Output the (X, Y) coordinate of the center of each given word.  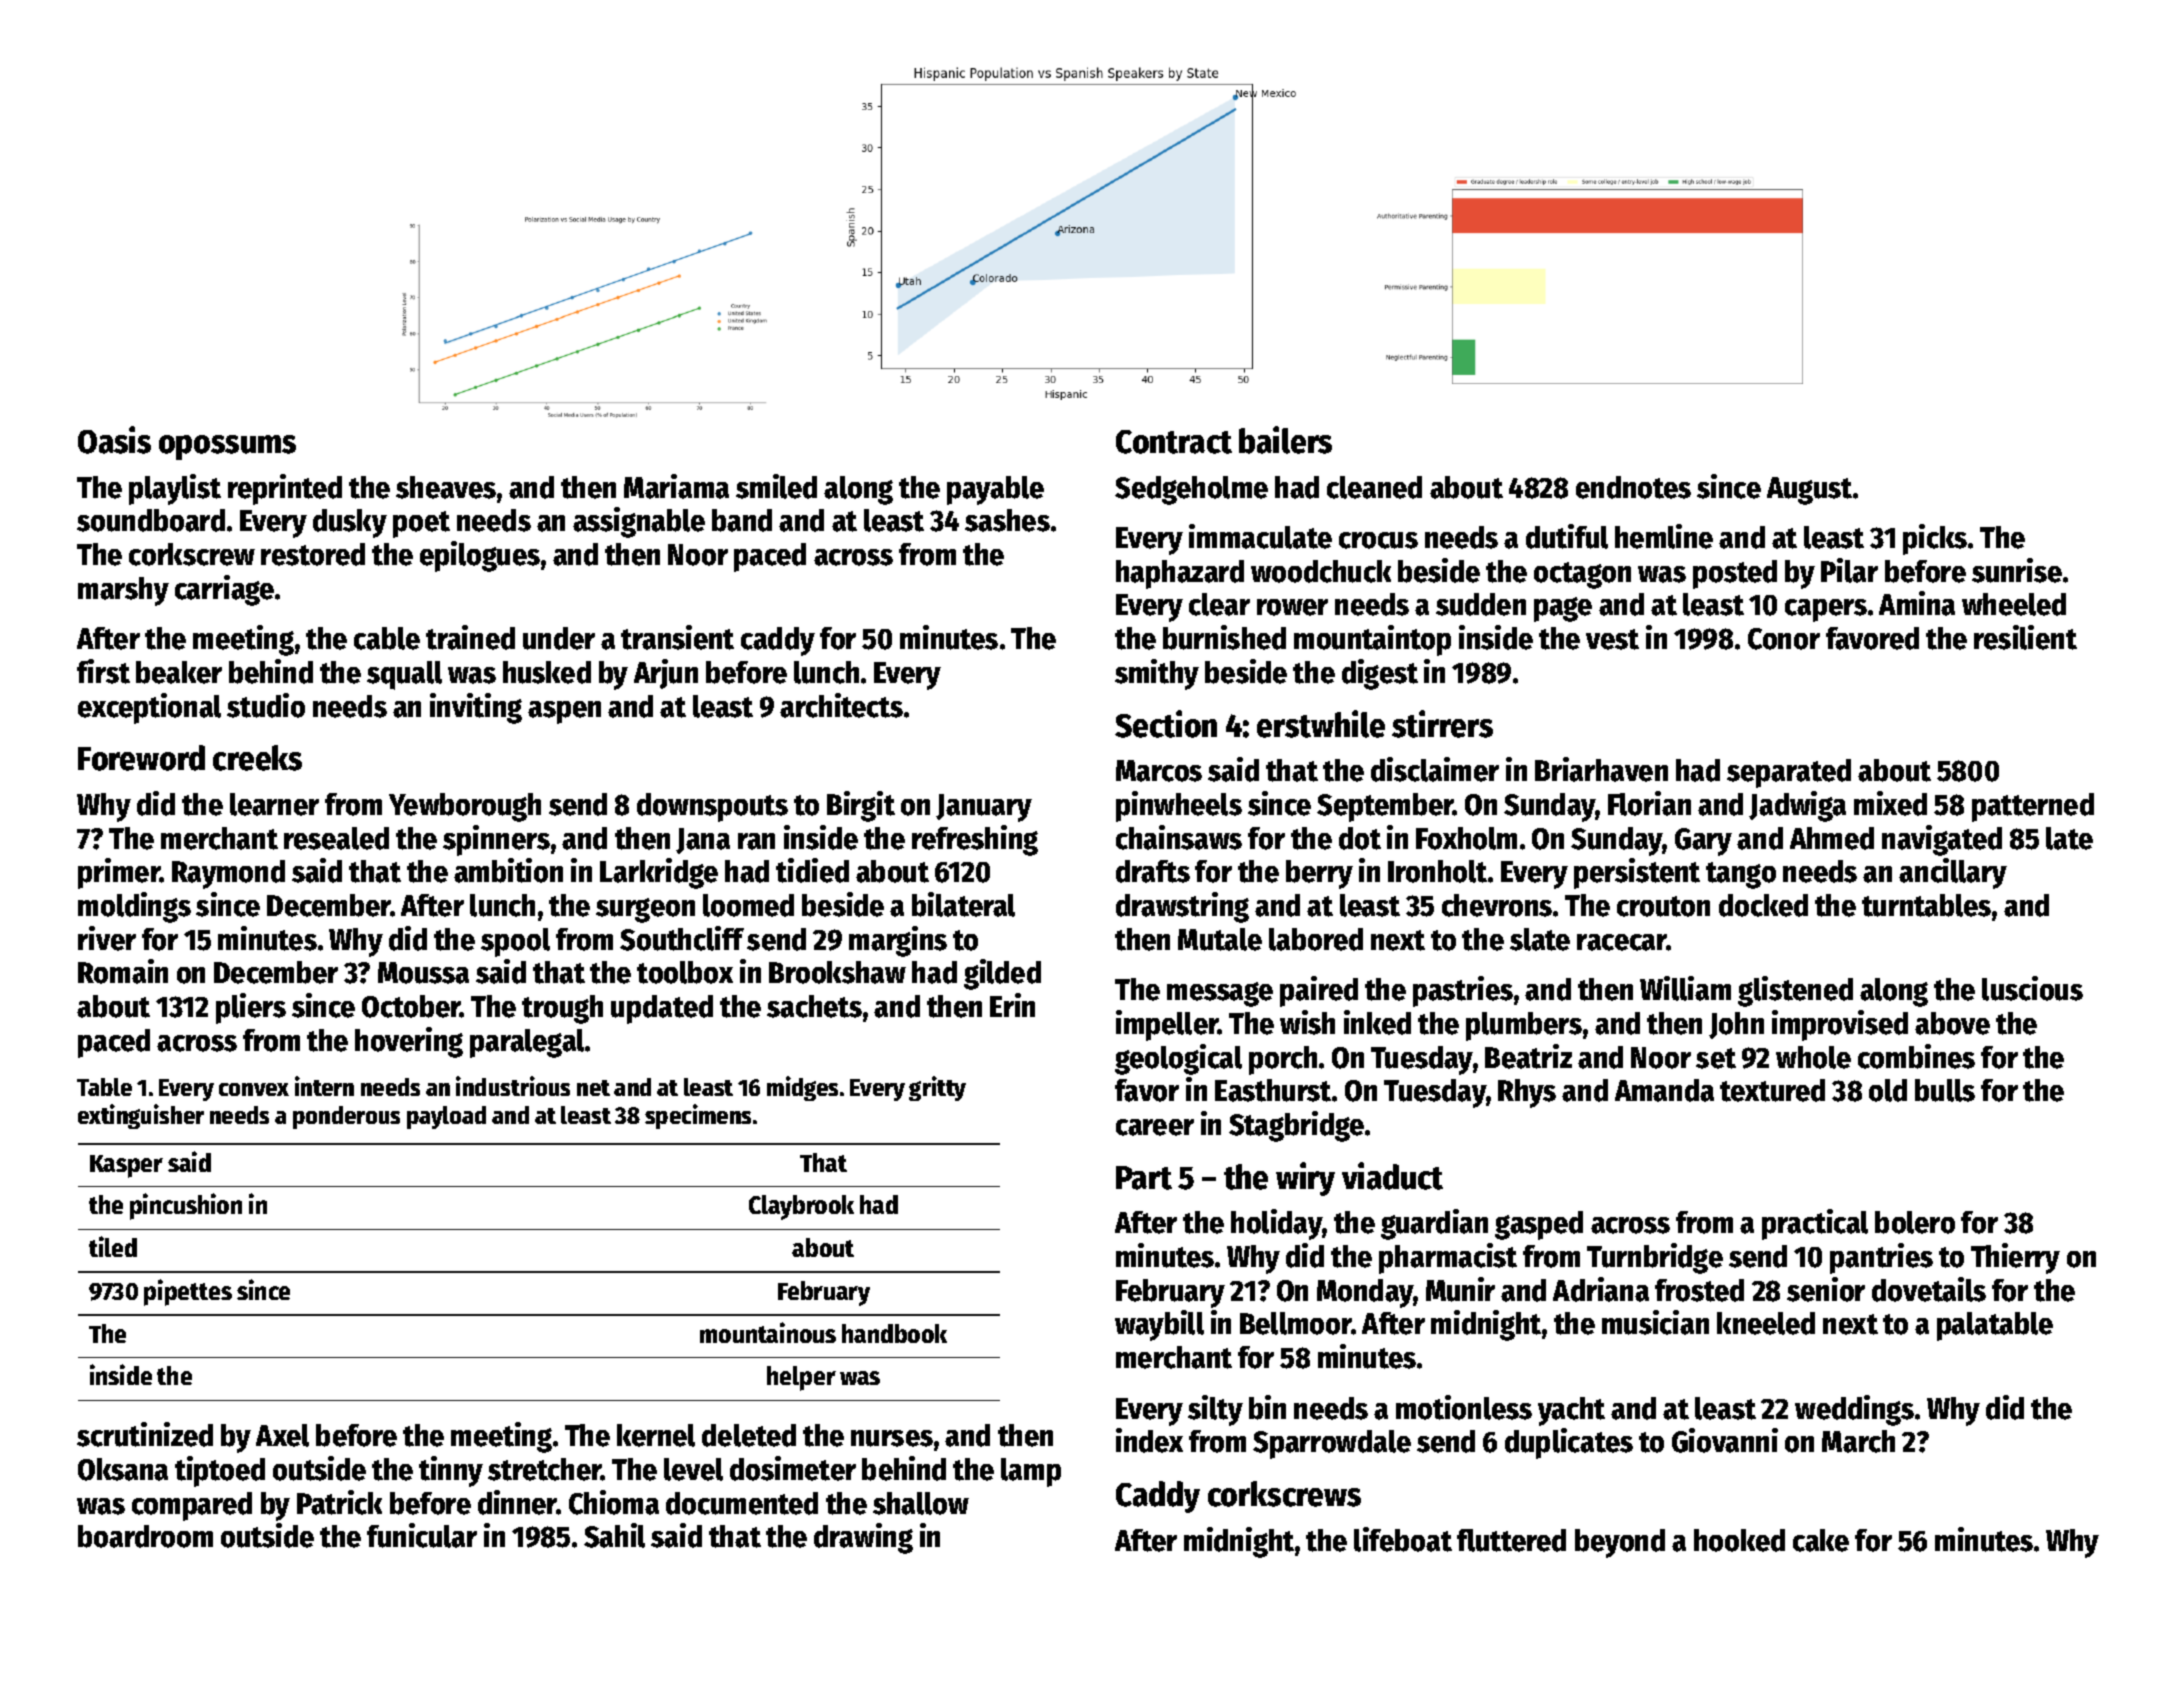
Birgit (861, 806)
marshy (123, 591)
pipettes (188, 1292)
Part (1144, 1178)
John (1736, 1025)
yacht (1571, 1411)
